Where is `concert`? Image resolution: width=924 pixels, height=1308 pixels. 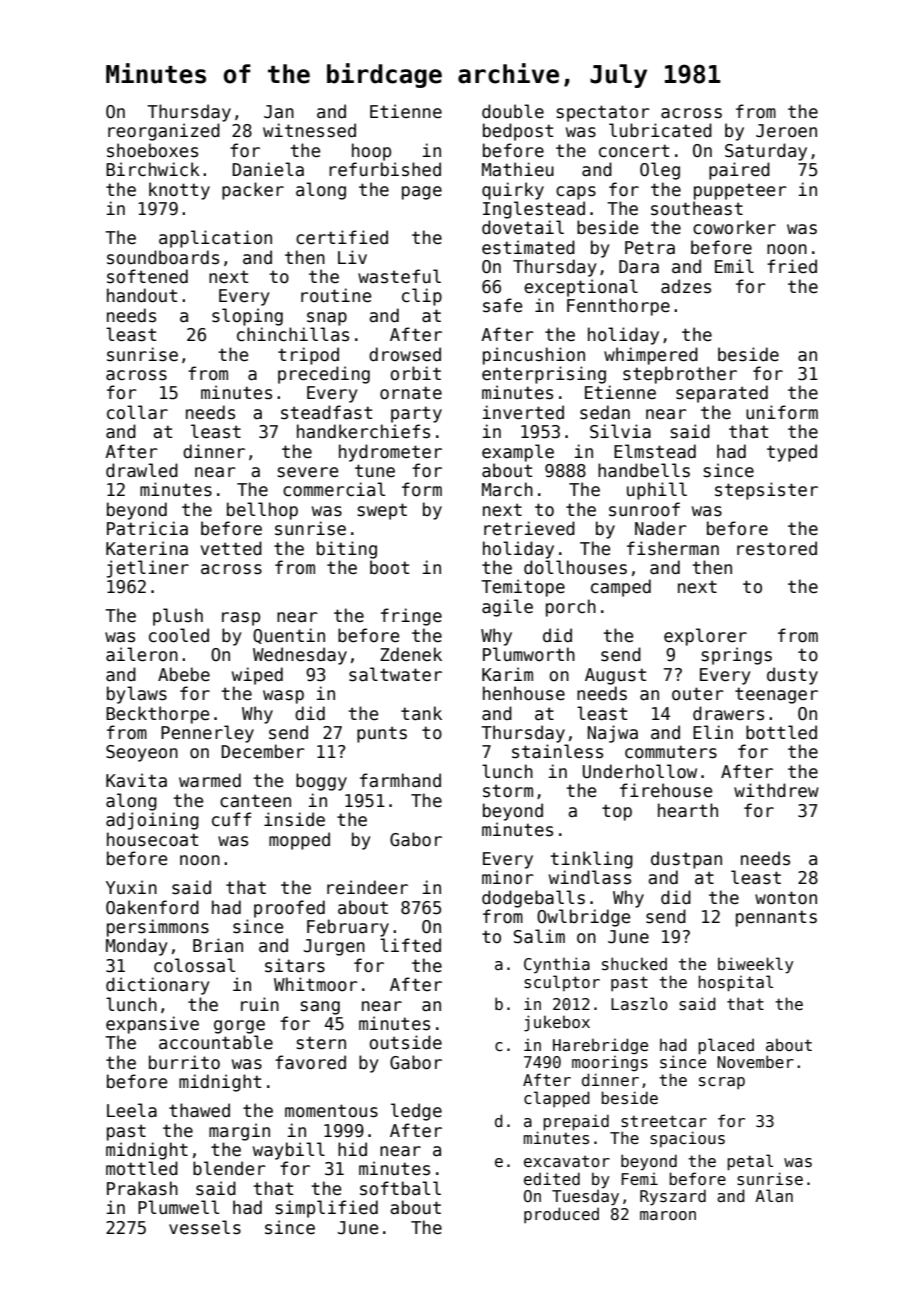
concert is located at coordinates (634, 151).
